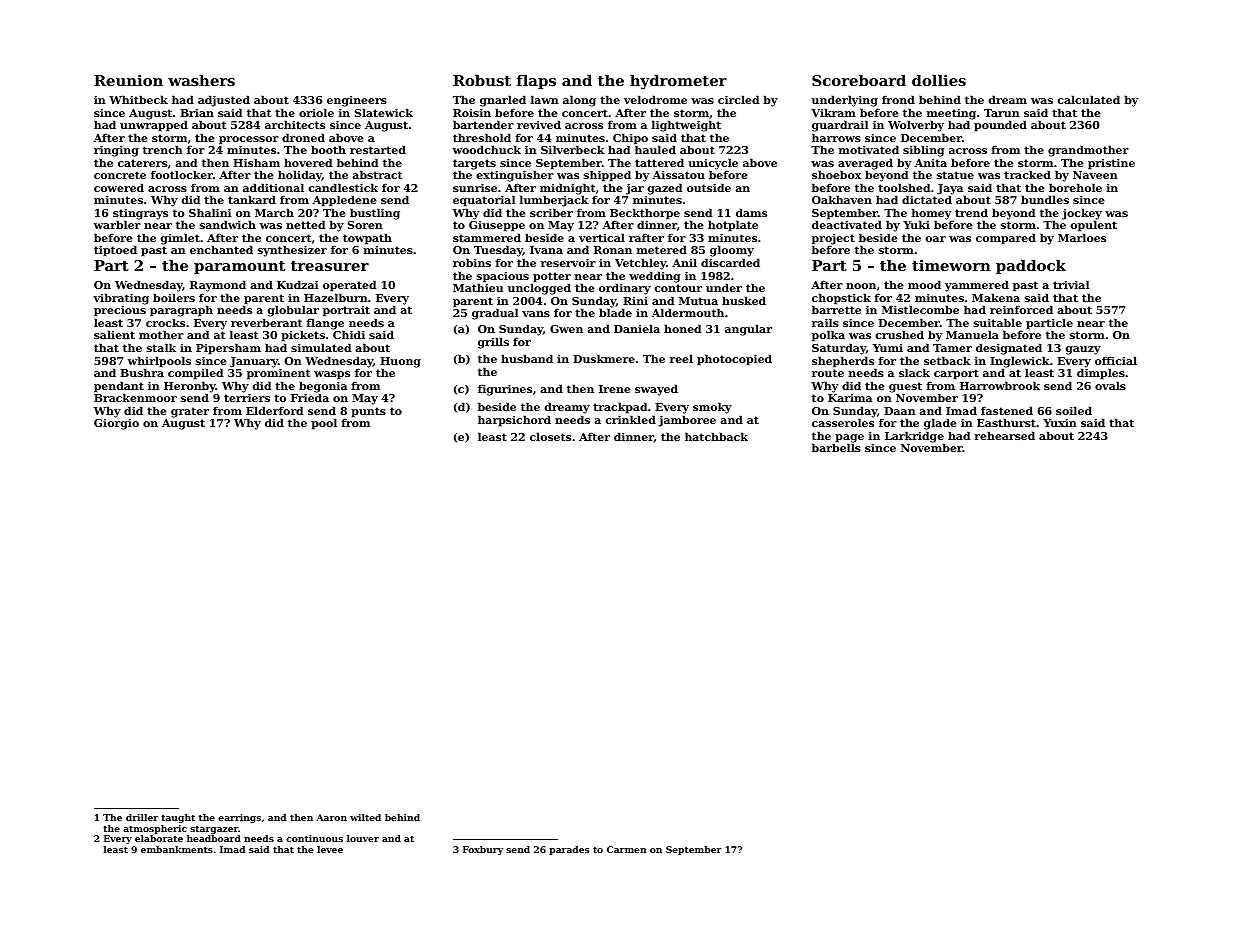 The width and height of the screenshot is (1233, 952). Describe the element at coordinates (177, 849) in the screenshot. I see `embankments` at that location.
